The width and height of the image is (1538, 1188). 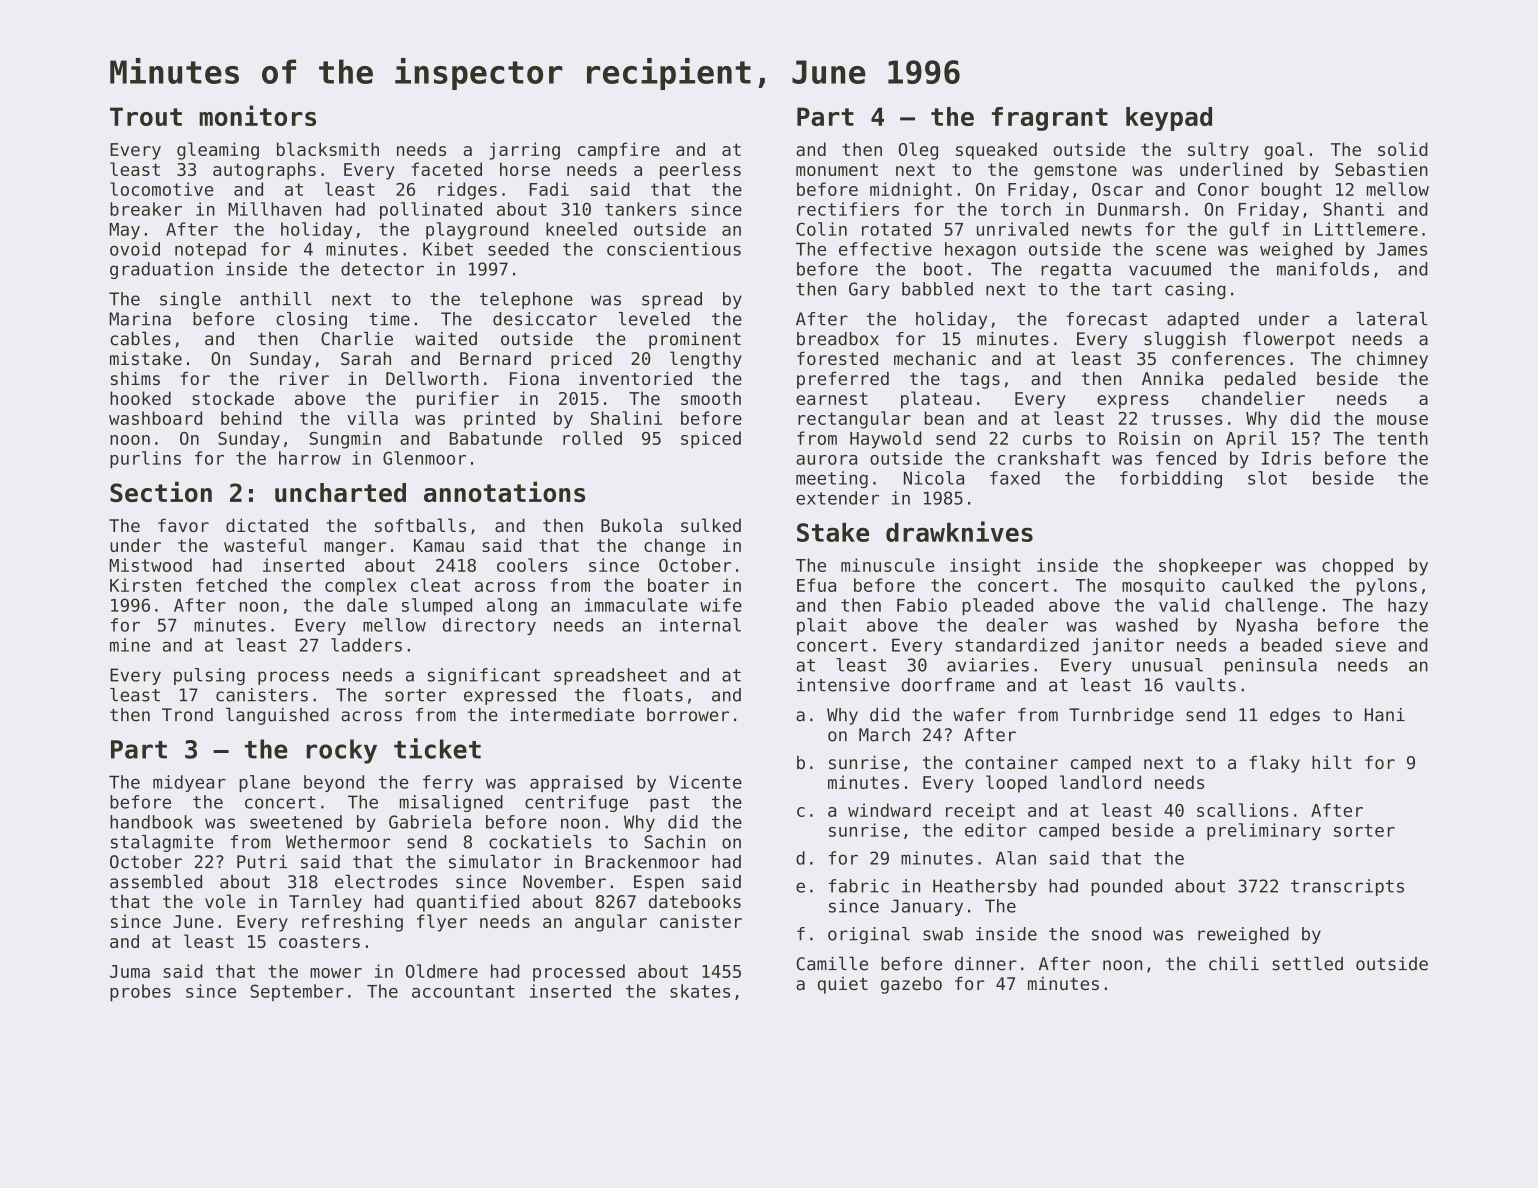 What do you see at coordinates (911, 985) in the image?
I see `gazebo` at bounding box center [911, 985].
